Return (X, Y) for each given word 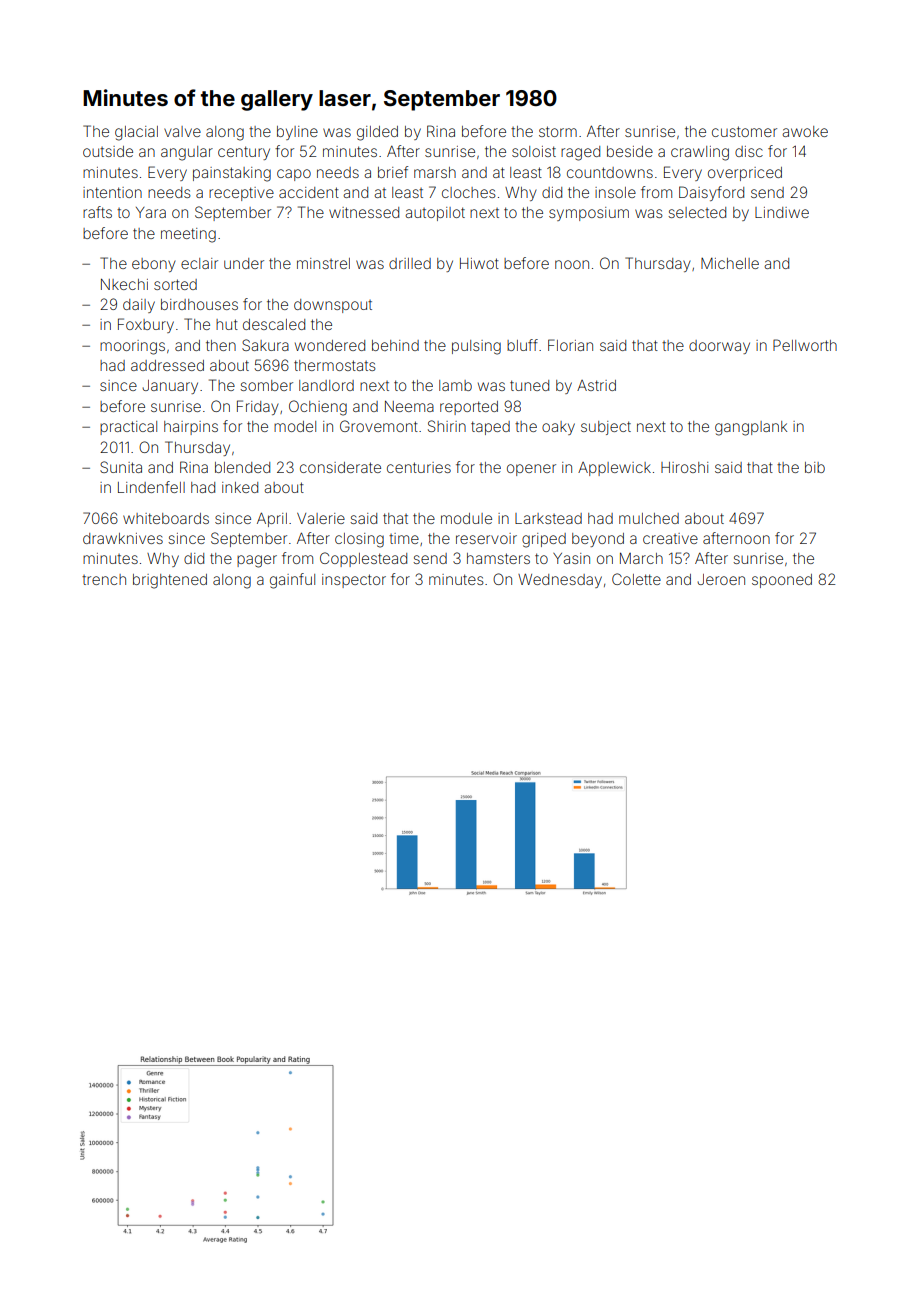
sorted (175, 284)
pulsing (476, 347)
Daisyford (711, 193)
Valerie (321, 518)
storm (558, 131)
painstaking (232, 174)
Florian (570, 345)
